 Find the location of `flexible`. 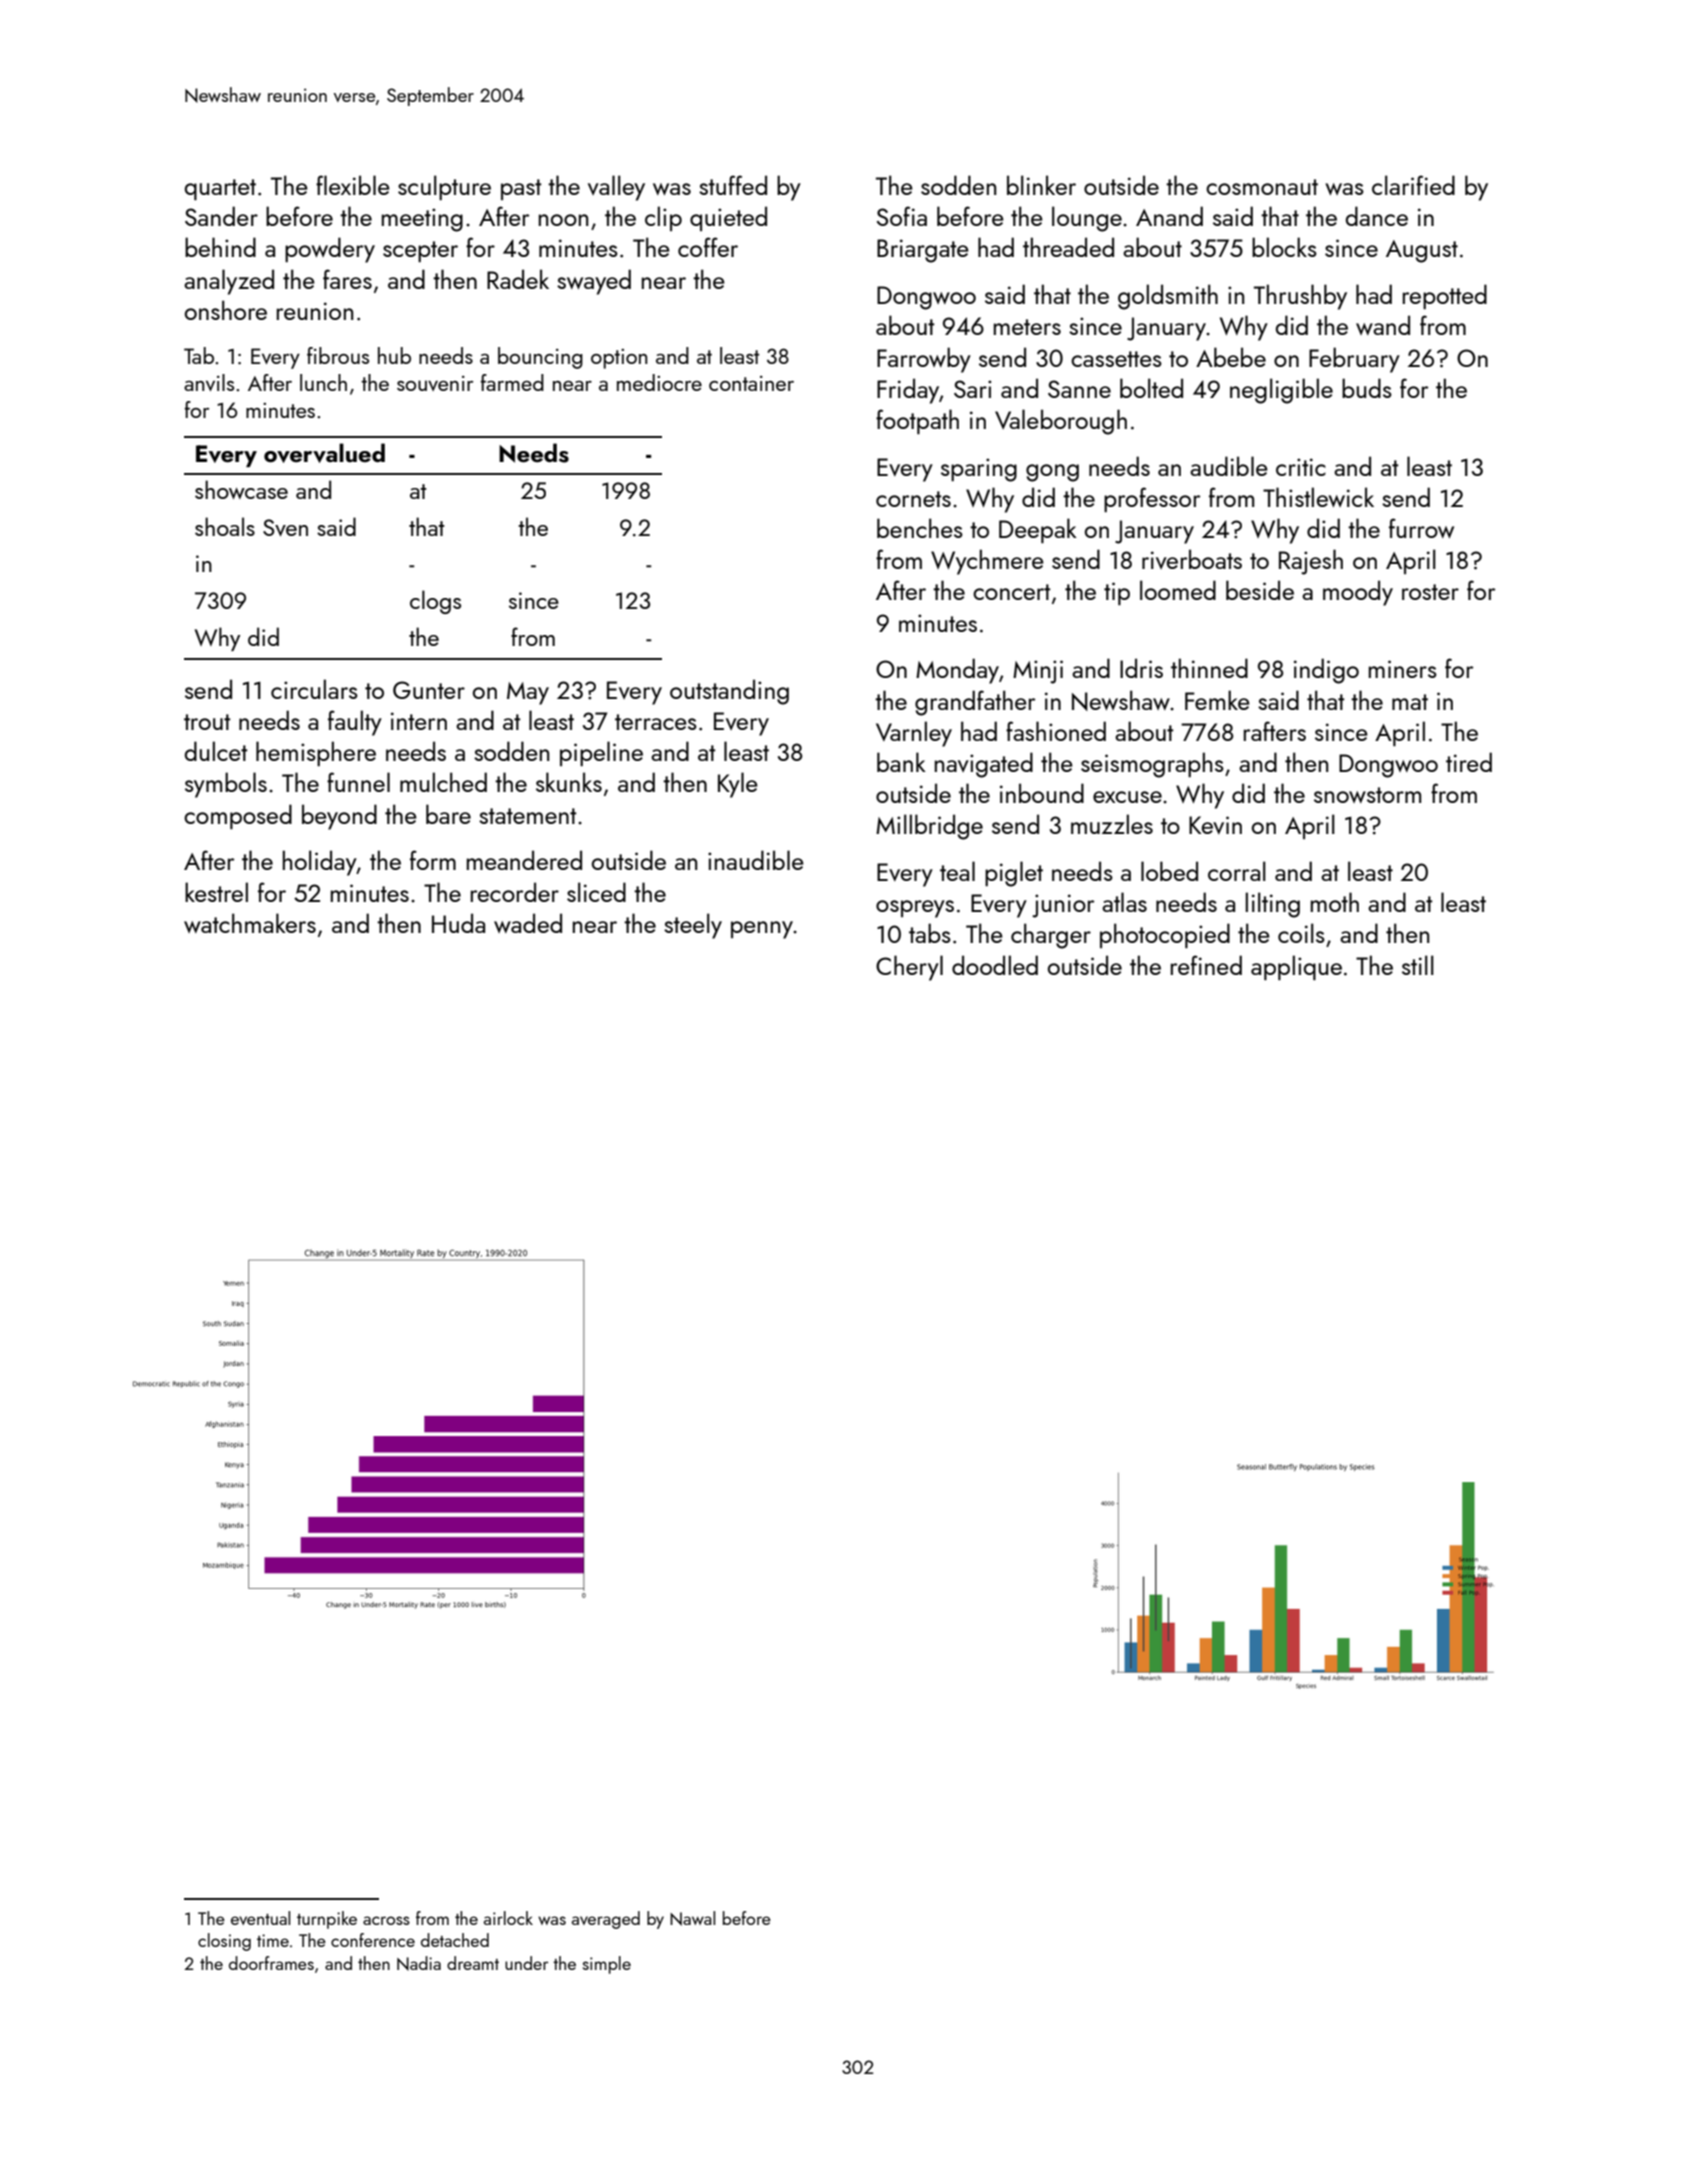

flexible is located at coordinates (353, 185).
